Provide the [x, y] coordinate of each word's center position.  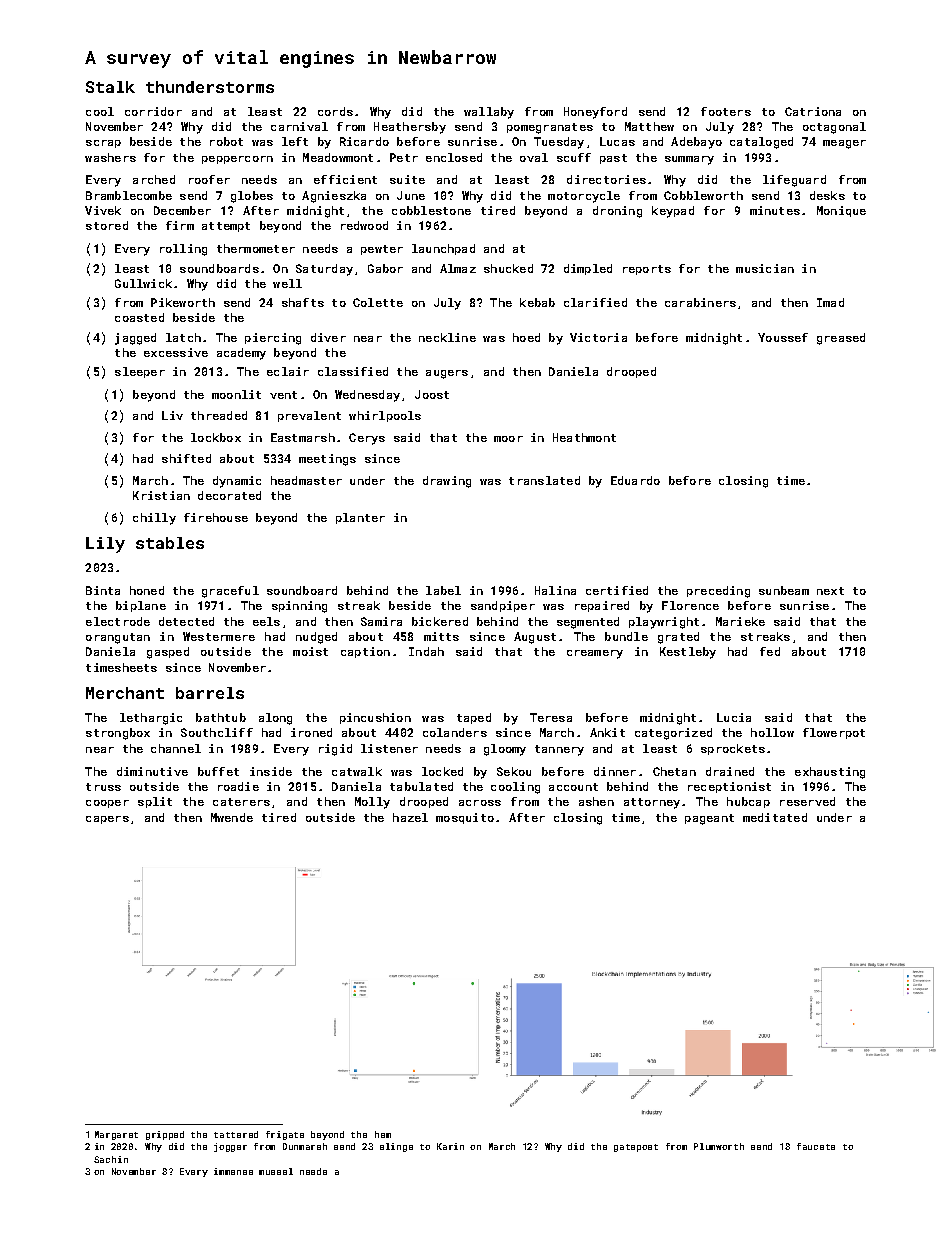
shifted [186, 458]
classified [353, 371]
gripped [165, 1135]
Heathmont [584, 437]
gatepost [636, 1148]
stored [107, 225]
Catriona [813, 111]
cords [335, 111]
